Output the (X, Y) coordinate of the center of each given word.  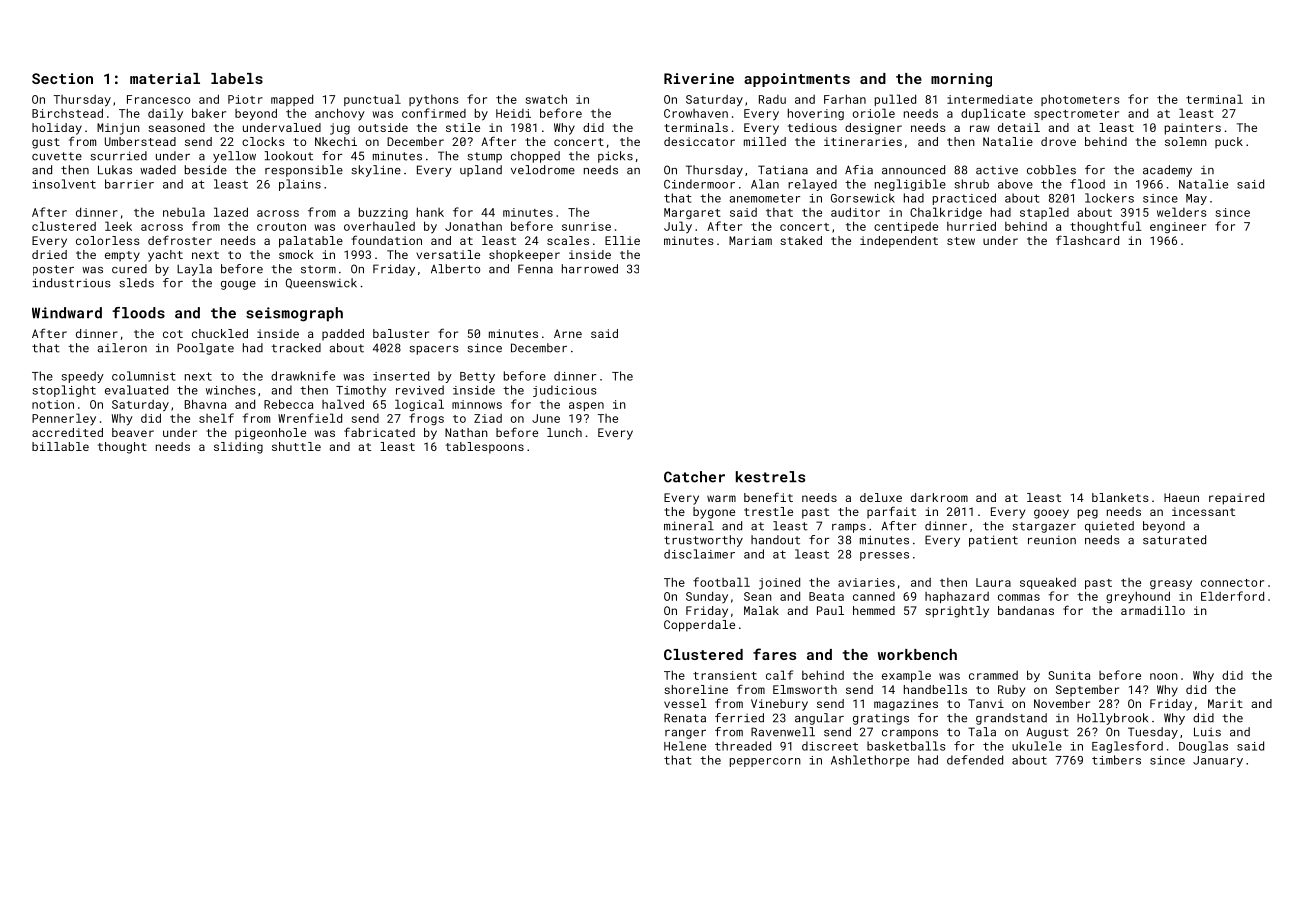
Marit (1225, 703)
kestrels (770, 477)
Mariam (750, 240)
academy (1167, 171)
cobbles (1051, 170)
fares (774, 654)
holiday (57, 129)
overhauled (379, 226)
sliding (238, 448)
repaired (1236, 499)
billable (60, 446)
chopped (535, 157)
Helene (685, 746)
